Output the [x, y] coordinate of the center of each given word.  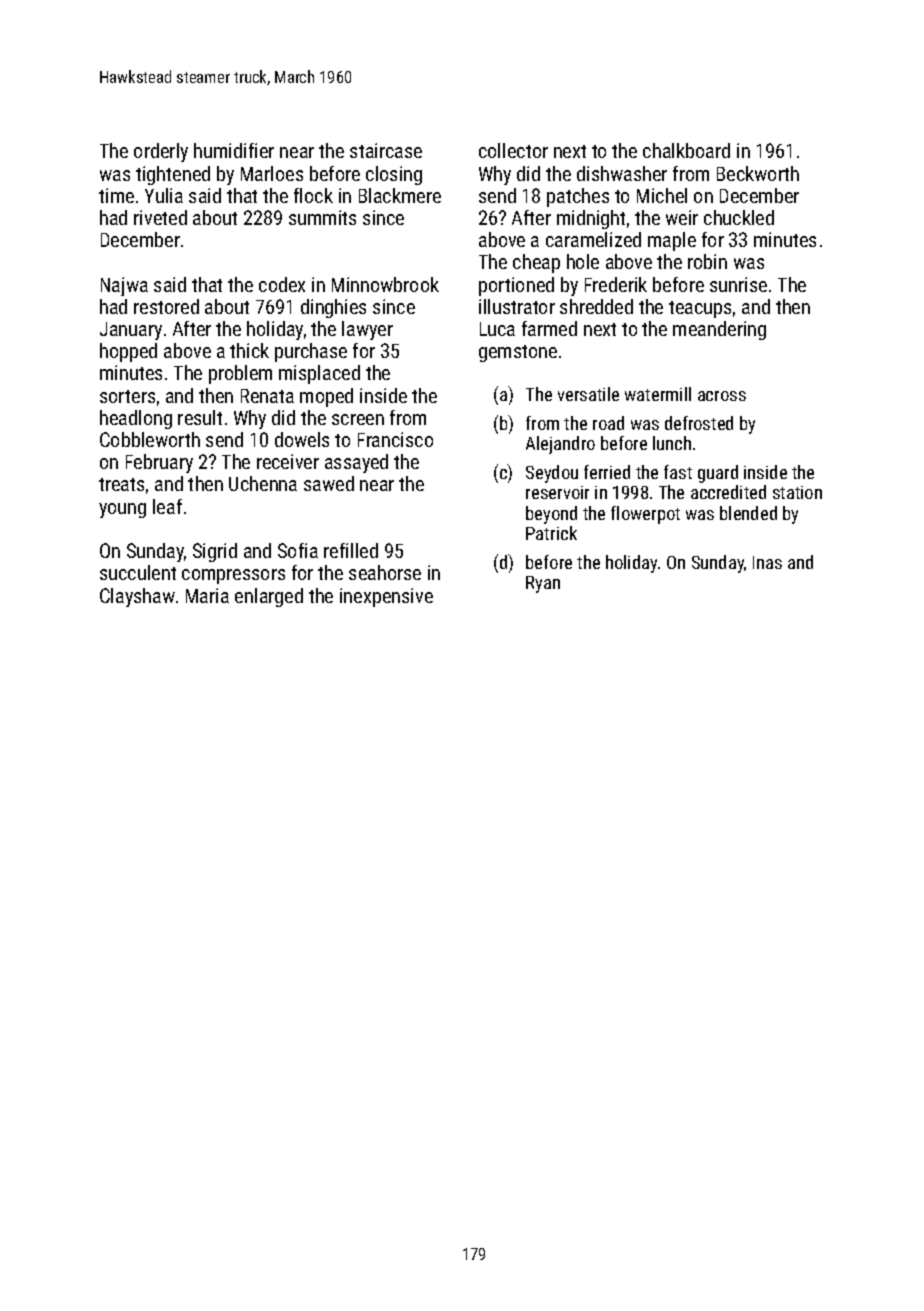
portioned [516, 286]
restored [166, 306]
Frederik [616, 284]
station [797, 492]
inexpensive [386, 597]
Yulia [164, 195]
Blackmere [400, 195]
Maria [207, 595]
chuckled [739, 217]
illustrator [517, 306]
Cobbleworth [150, 439]
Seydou [552, 474]
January [131, 331]
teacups [700, 309]
